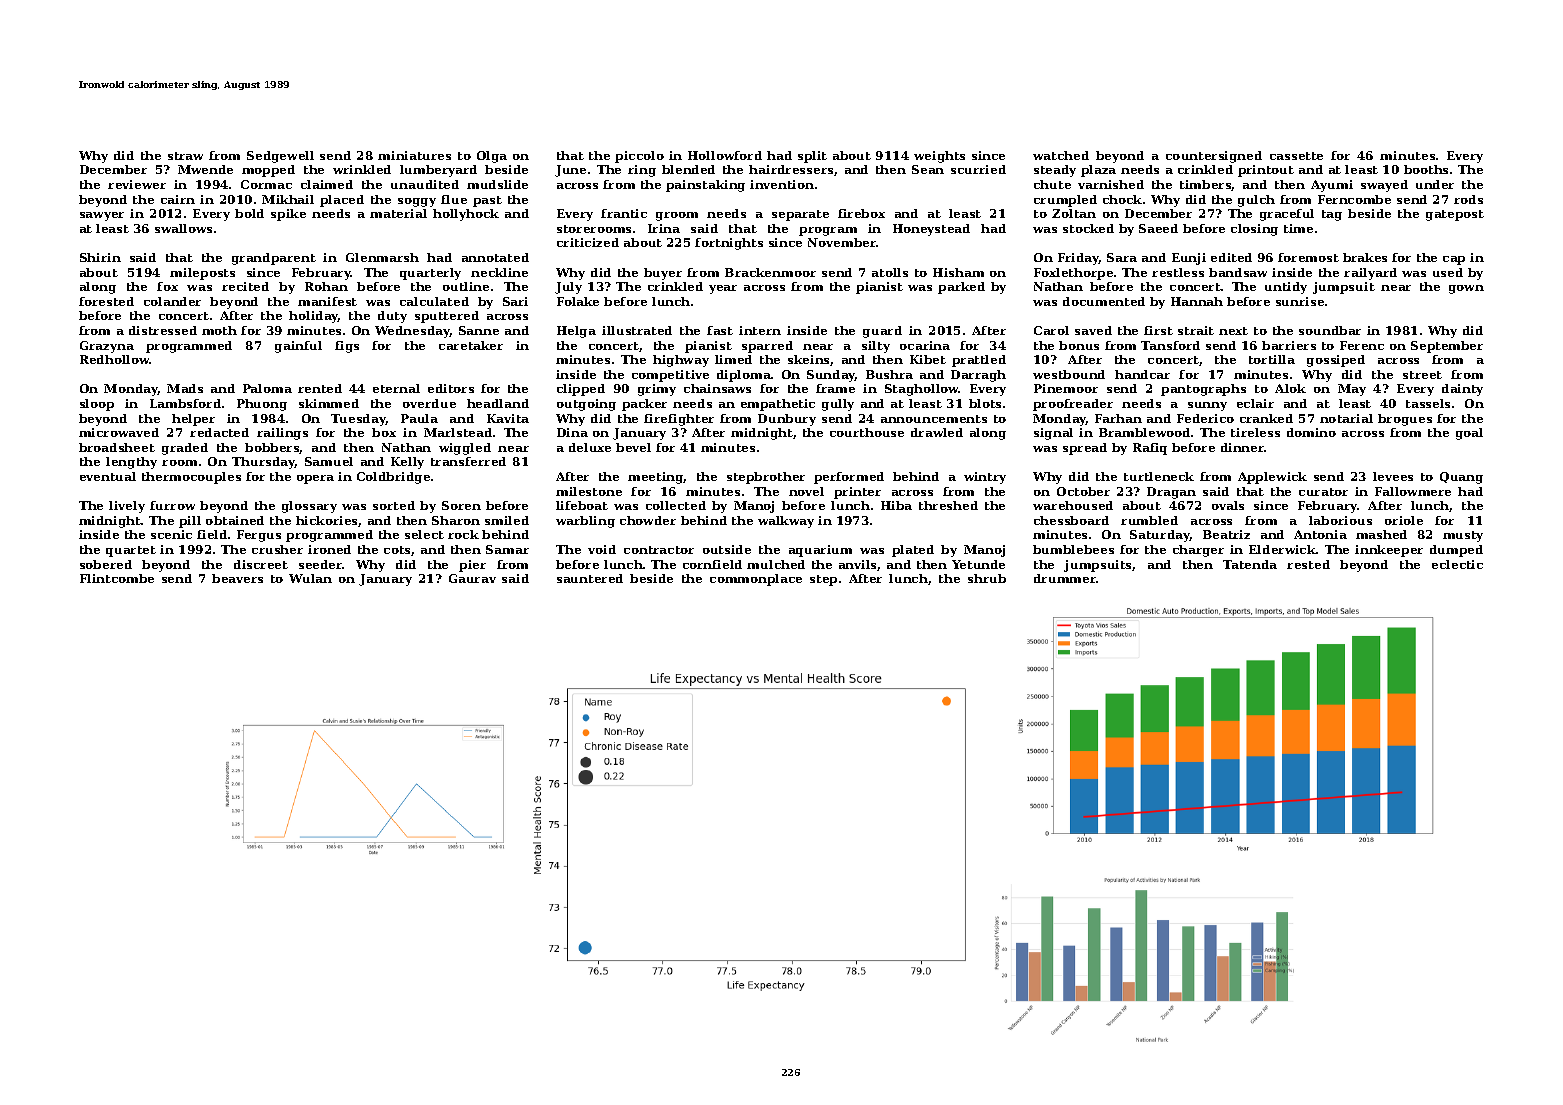 The width and height of the image is (1563, 1105). I want to click on buyer, so click(663, 274).
